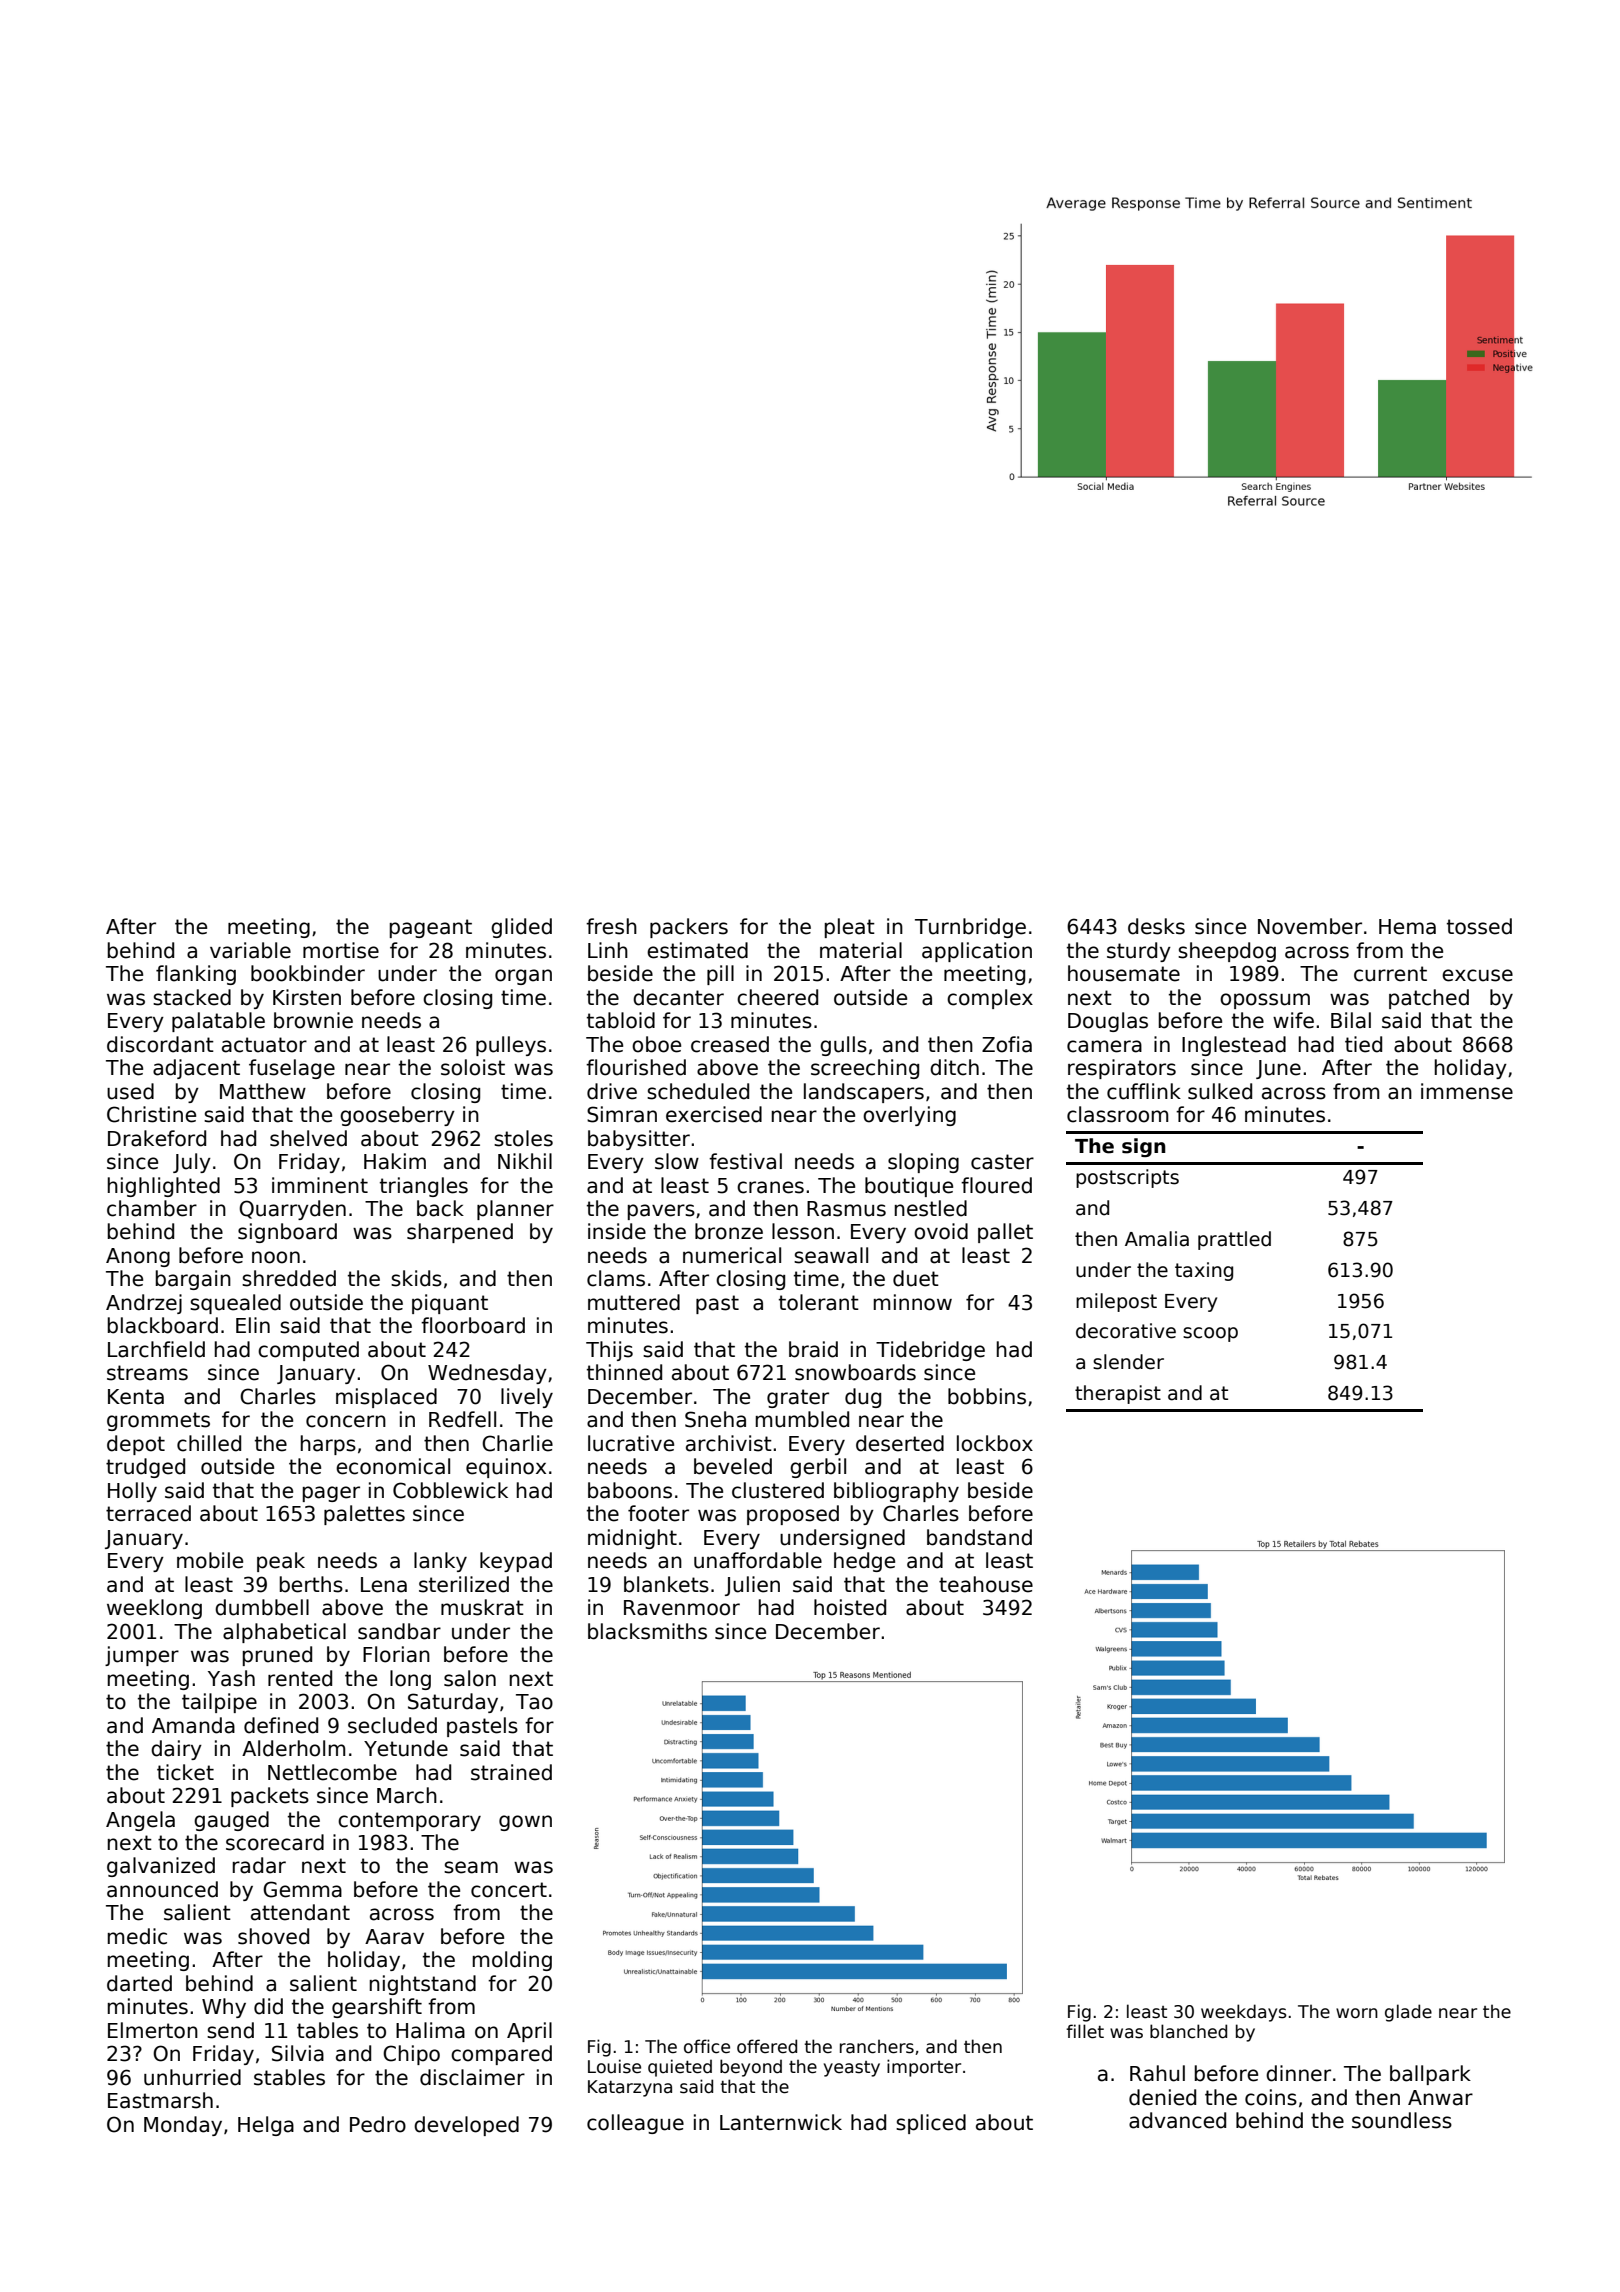 The height and width of the document is (2292, 1620). Describe the element at coordinates (1357, 2013) in the document. I see `worn` at that location.
